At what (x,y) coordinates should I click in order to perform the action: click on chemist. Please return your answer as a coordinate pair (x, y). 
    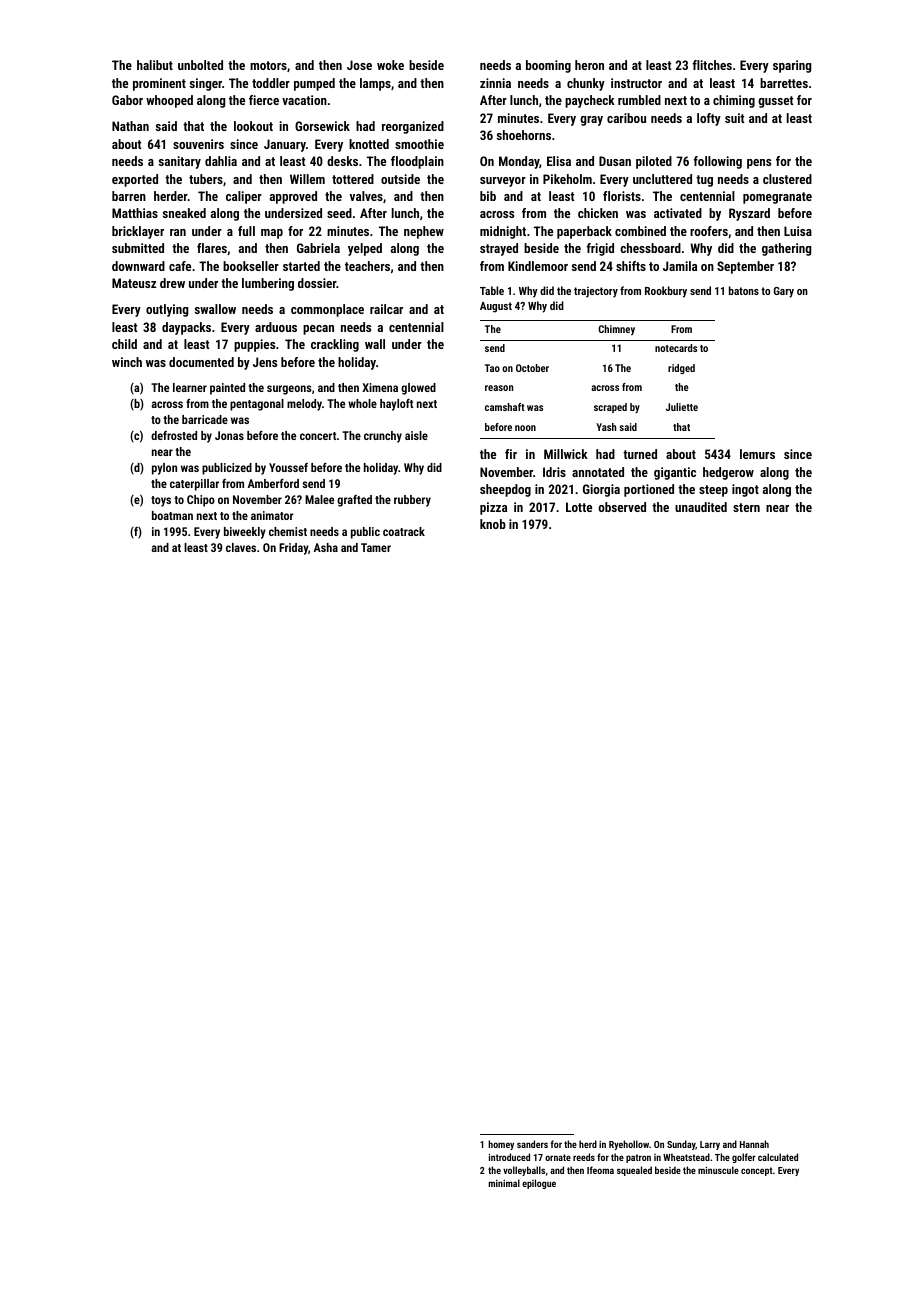
    Looking at the image, I should click on (288, 531).
